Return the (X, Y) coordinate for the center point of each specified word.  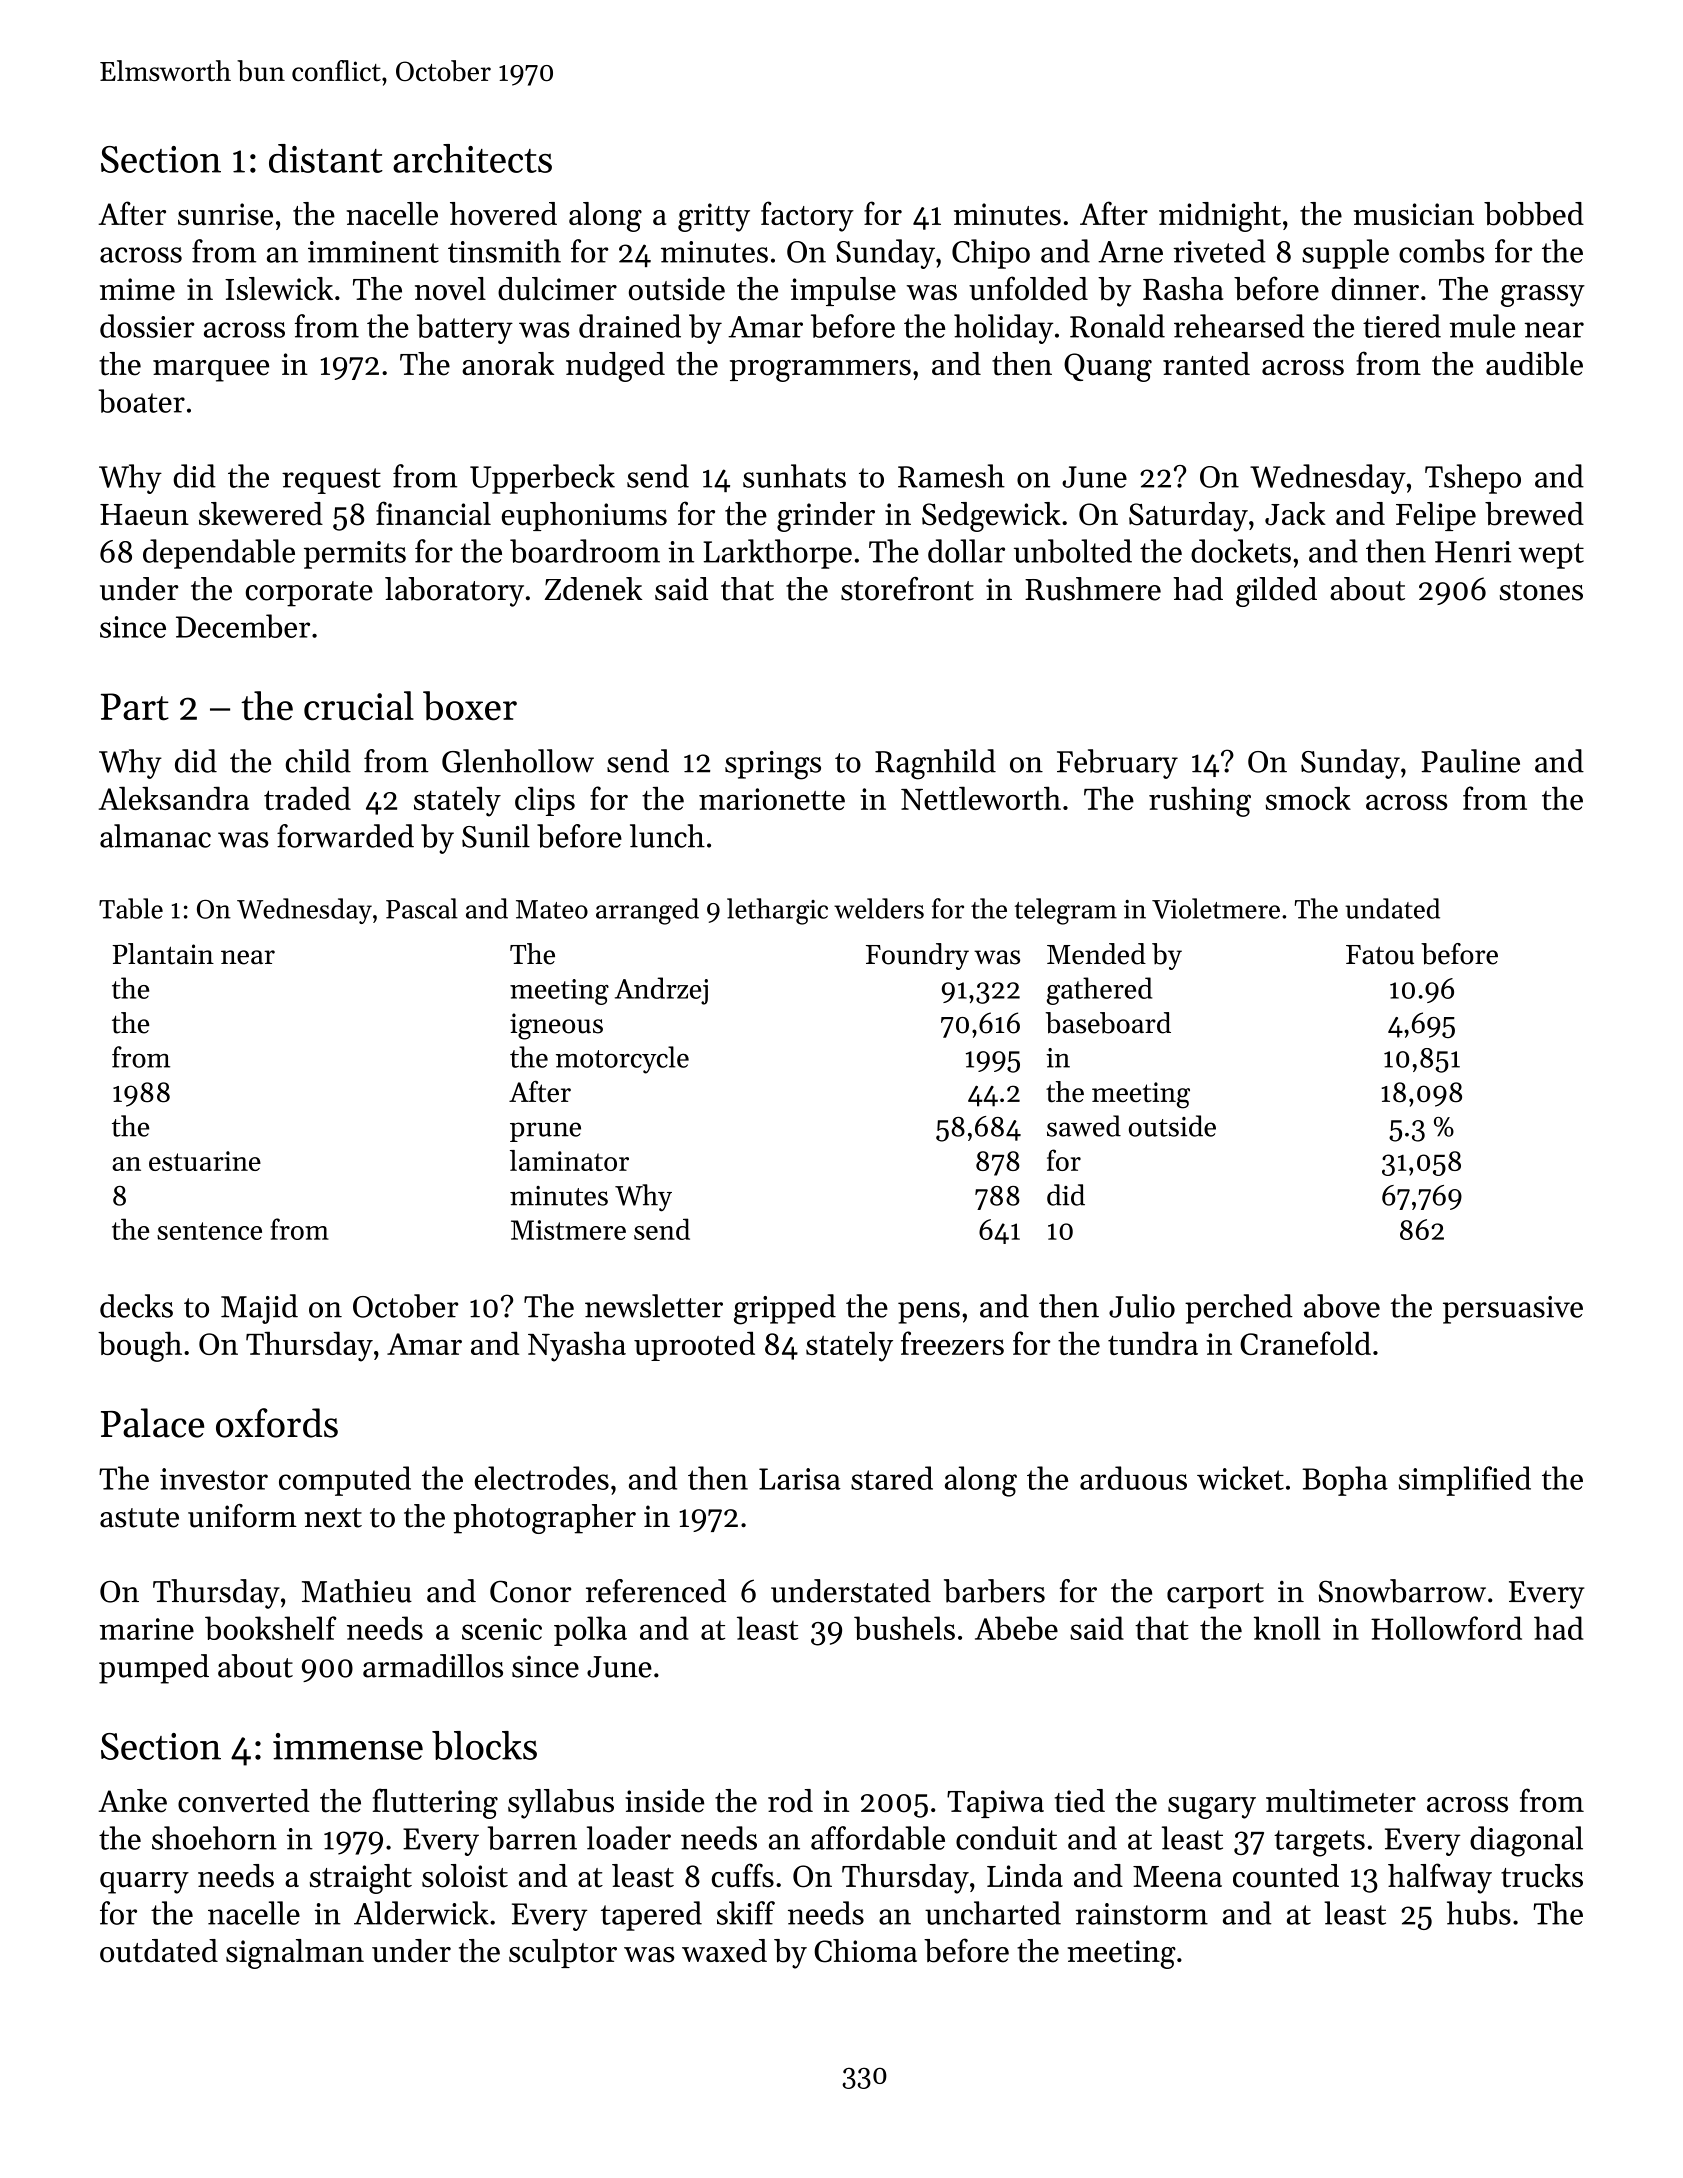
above (1342, 1306)
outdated (159, 1951)
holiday (1004, 329)
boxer (470, 706)
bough (140, 1346)
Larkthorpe (777, 554)
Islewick (279, 289)
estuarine (205, 1161)
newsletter (654, 1306)
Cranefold (1305, 1343)
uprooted (694, 1346)
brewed (1534, 514)
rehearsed (1239, 326)
